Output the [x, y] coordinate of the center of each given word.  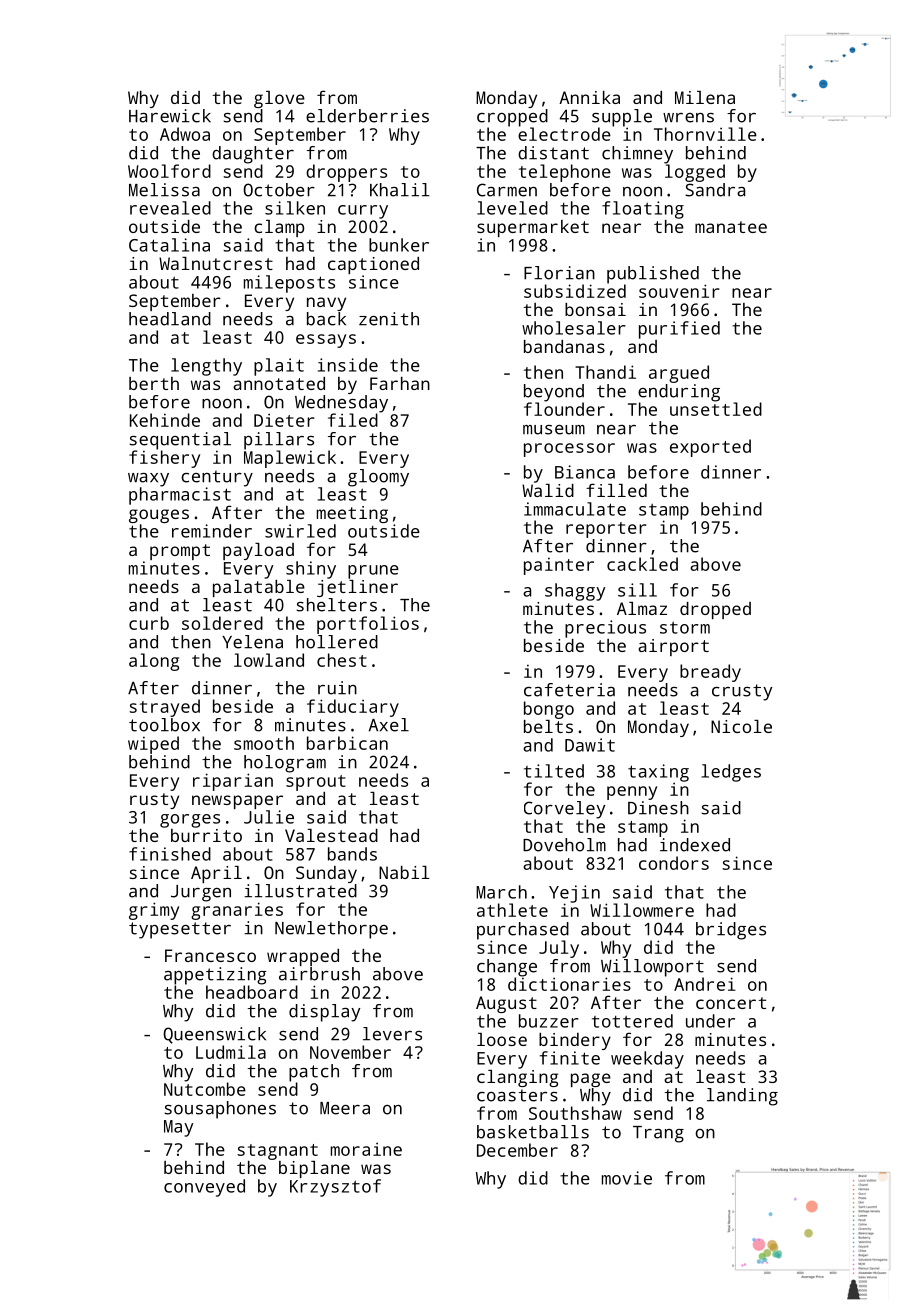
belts [548, 726]
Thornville [705, 134]
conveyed [204, 1188]
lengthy [206, 367]
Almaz [642, 608]
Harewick [170, 116]
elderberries [367, 116]
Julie [269, 817]
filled [616, 490]
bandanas [564, 346]
